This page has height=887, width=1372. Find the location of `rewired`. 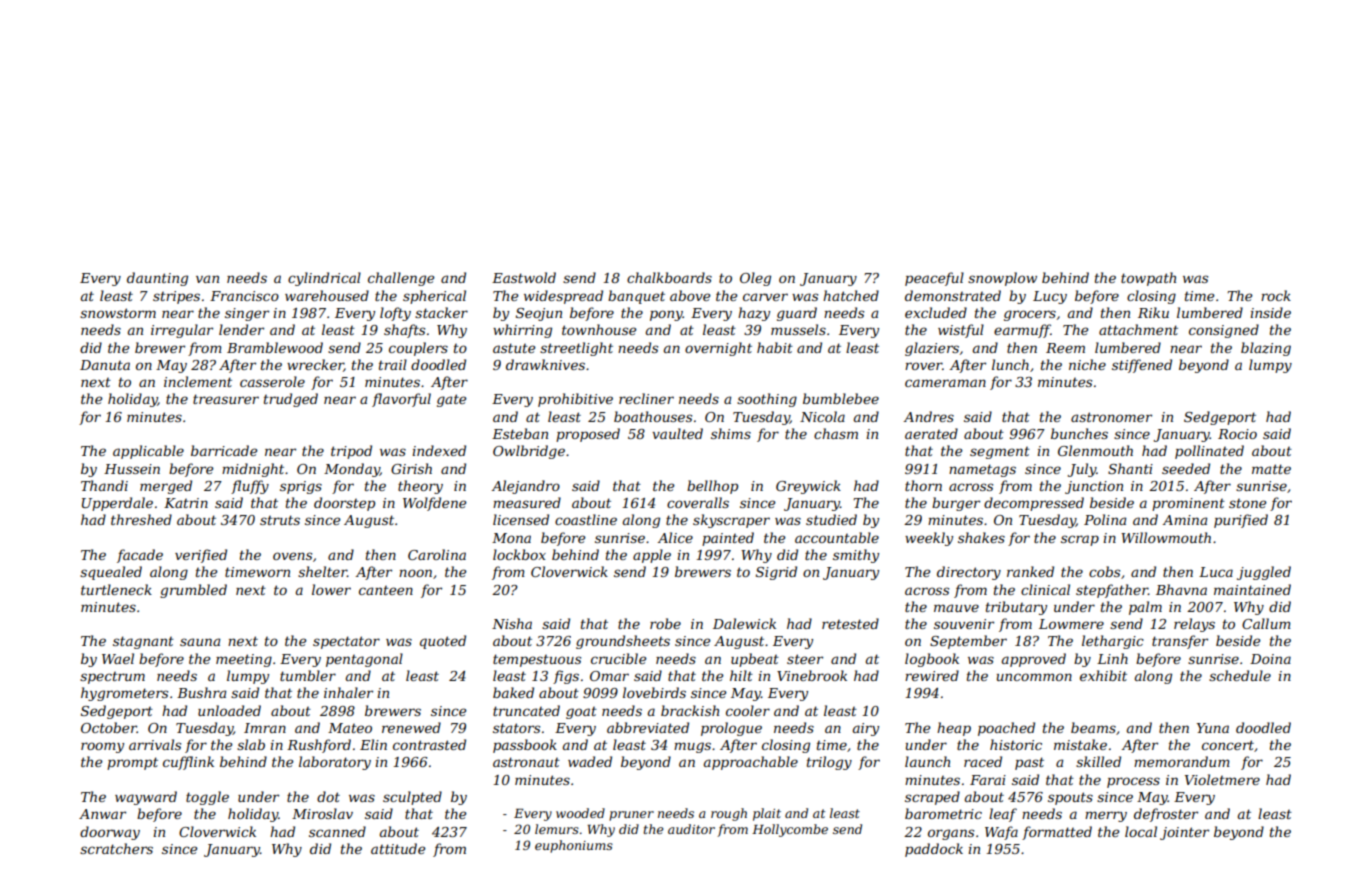

rewired is located at coordinates (932, 675).
